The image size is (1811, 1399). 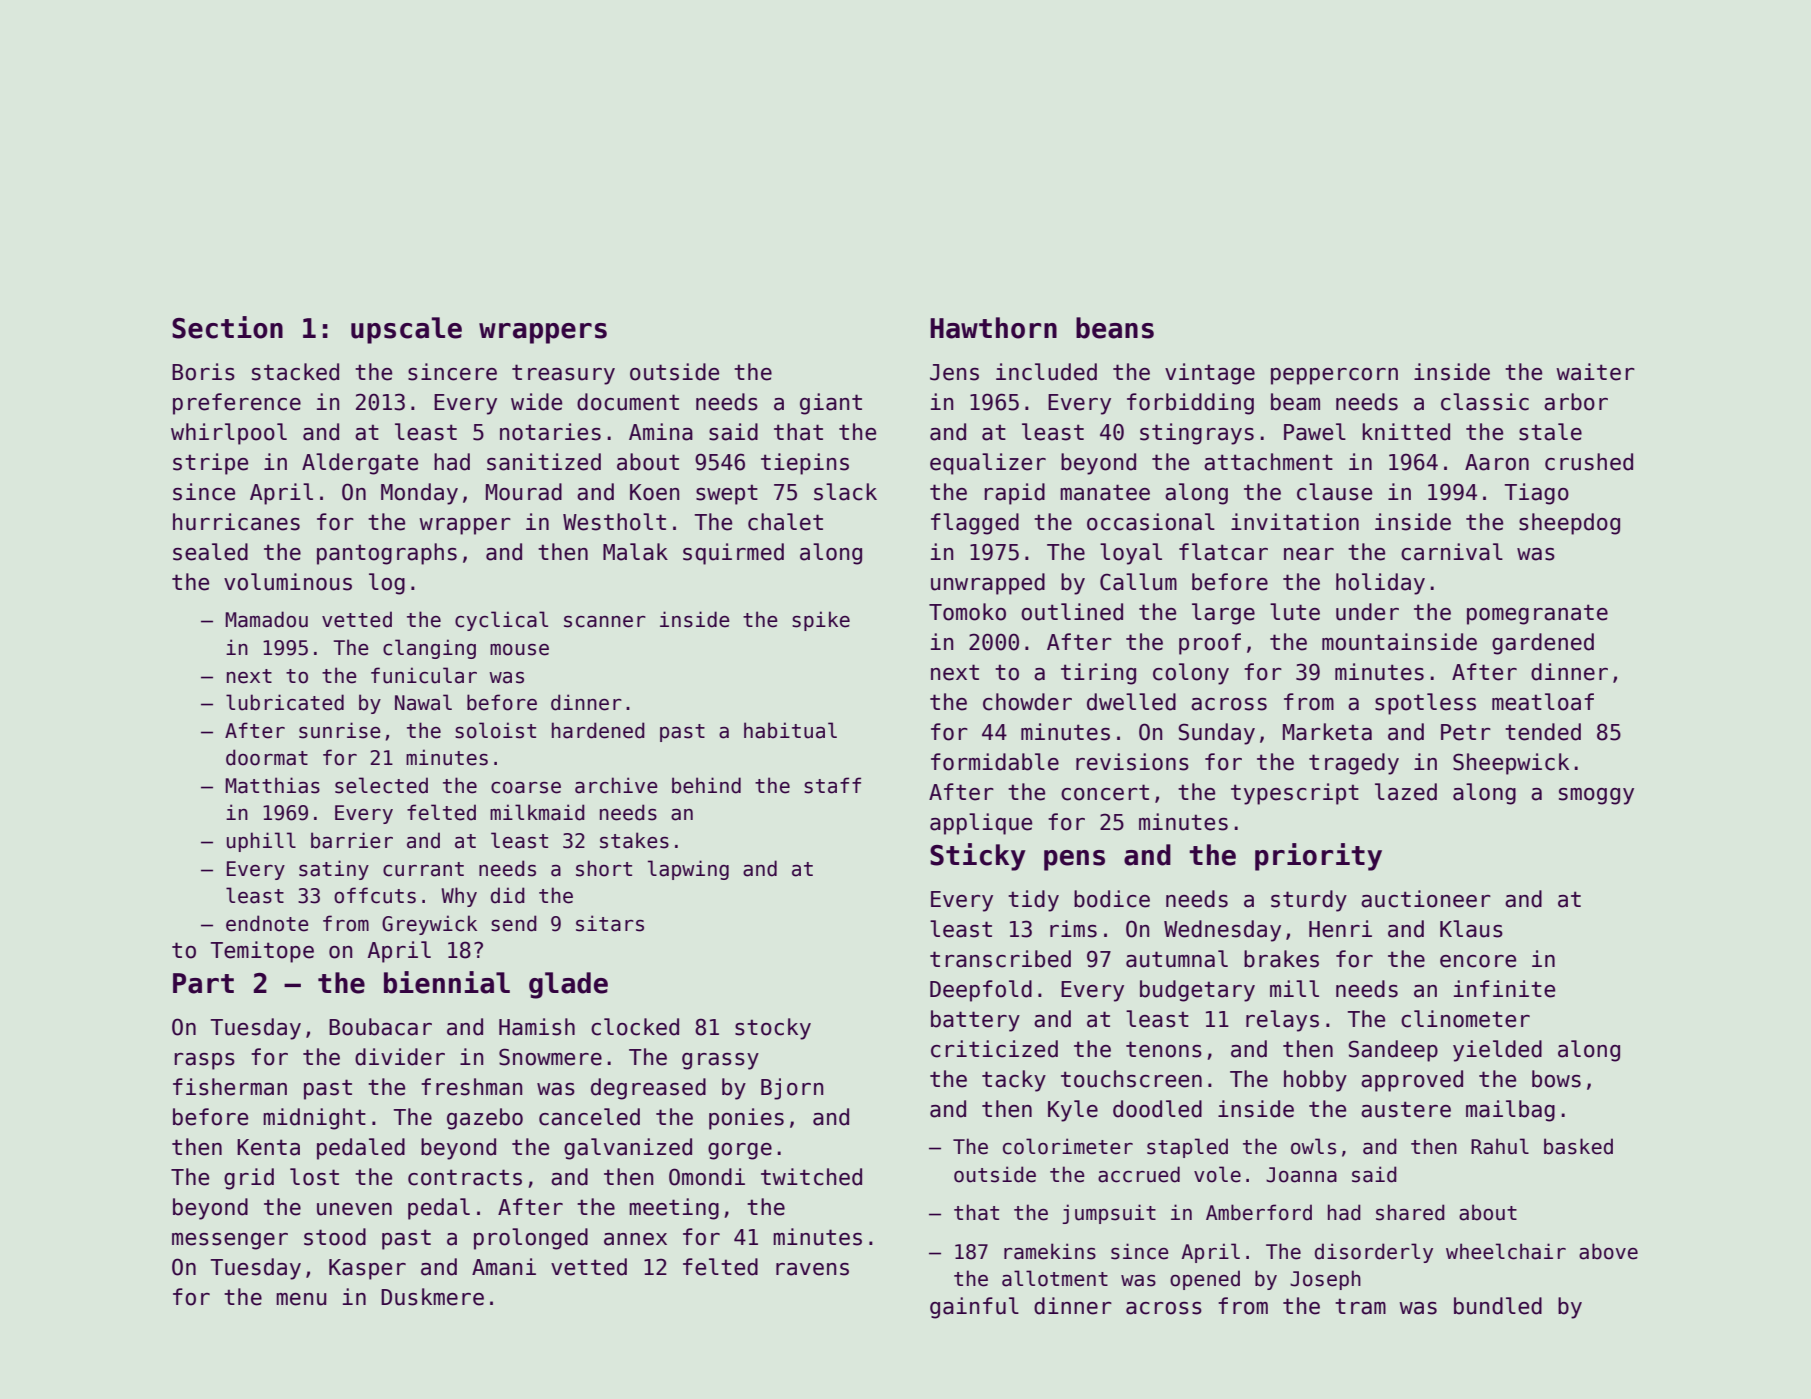 What do you see at coordinates (831, 404) in the document?
I see `giant` at bounding box center [831, 404].
